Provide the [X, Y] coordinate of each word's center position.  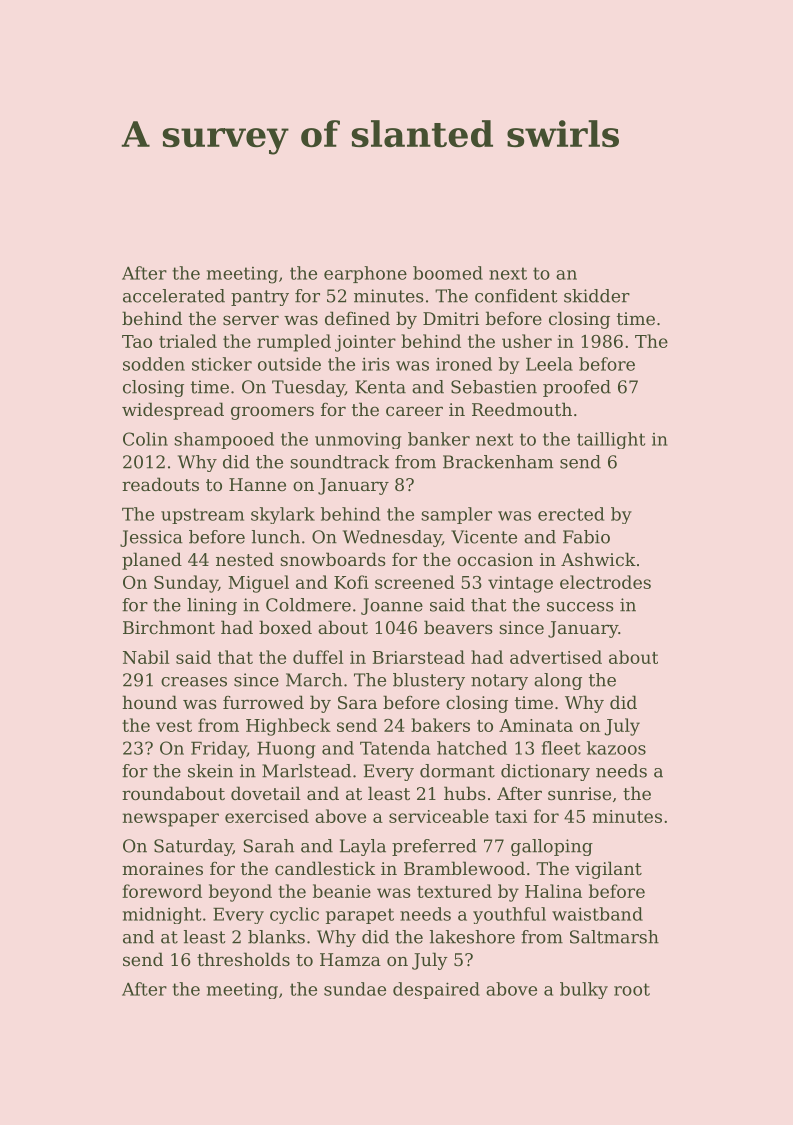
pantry [260, 298]
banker [439, 439]
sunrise [579, 793]
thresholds [243, 959]
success [580, 607]
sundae [355, 989]
